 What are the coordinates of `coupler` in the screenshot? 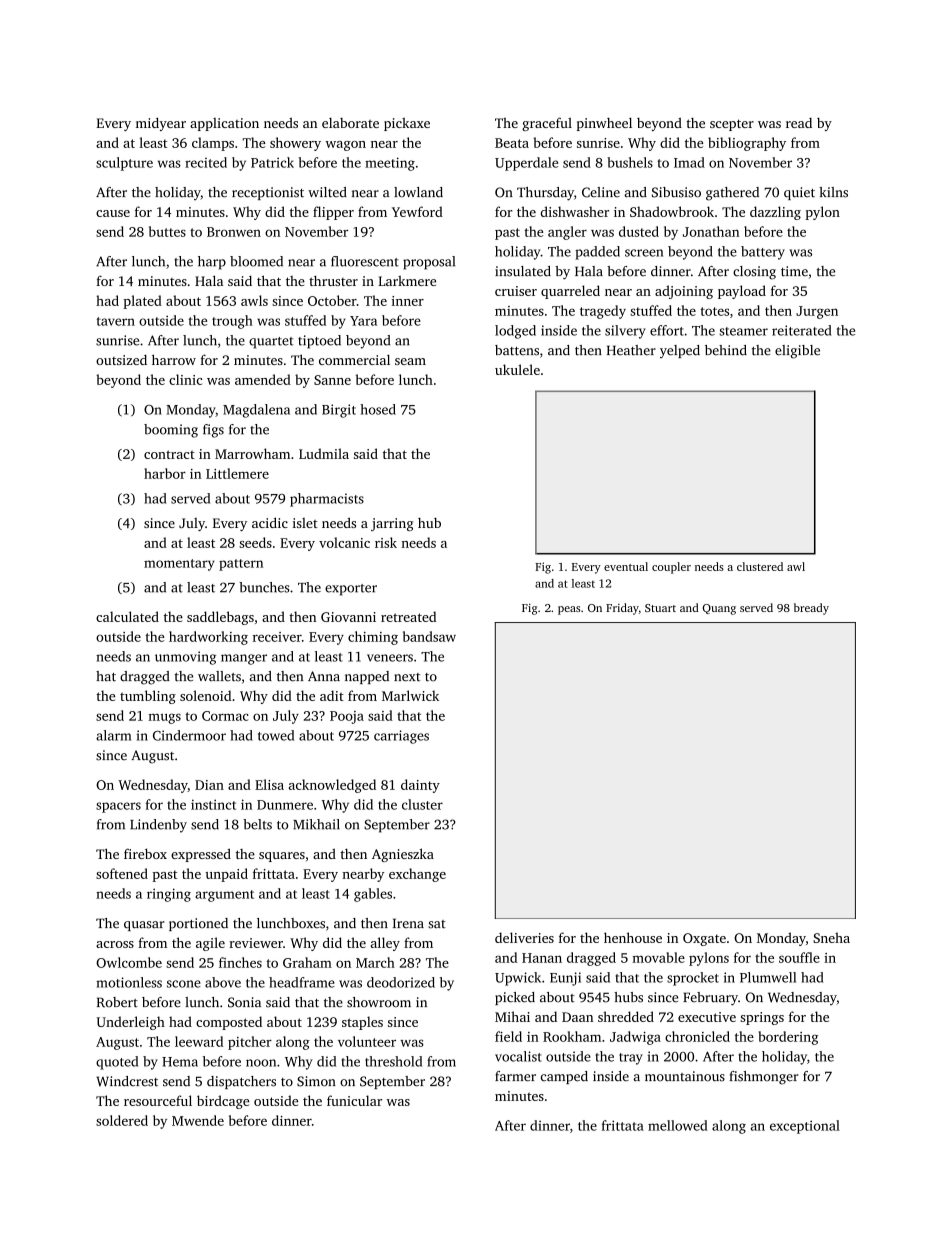 It's located at (671, 568).
